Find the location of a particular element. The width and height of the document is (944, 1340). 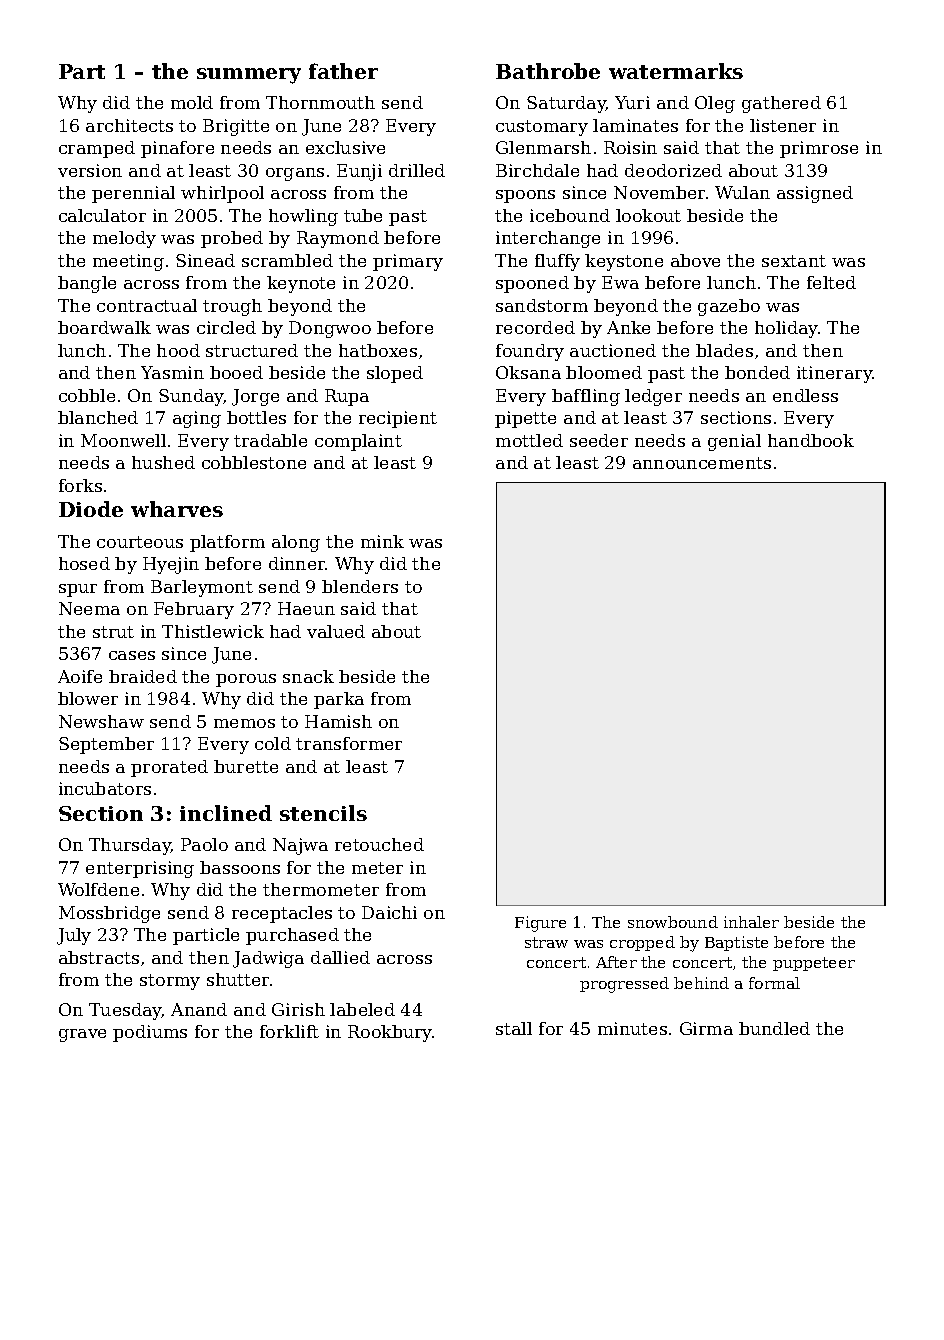

spooned is located at coordinates (532, 284).
